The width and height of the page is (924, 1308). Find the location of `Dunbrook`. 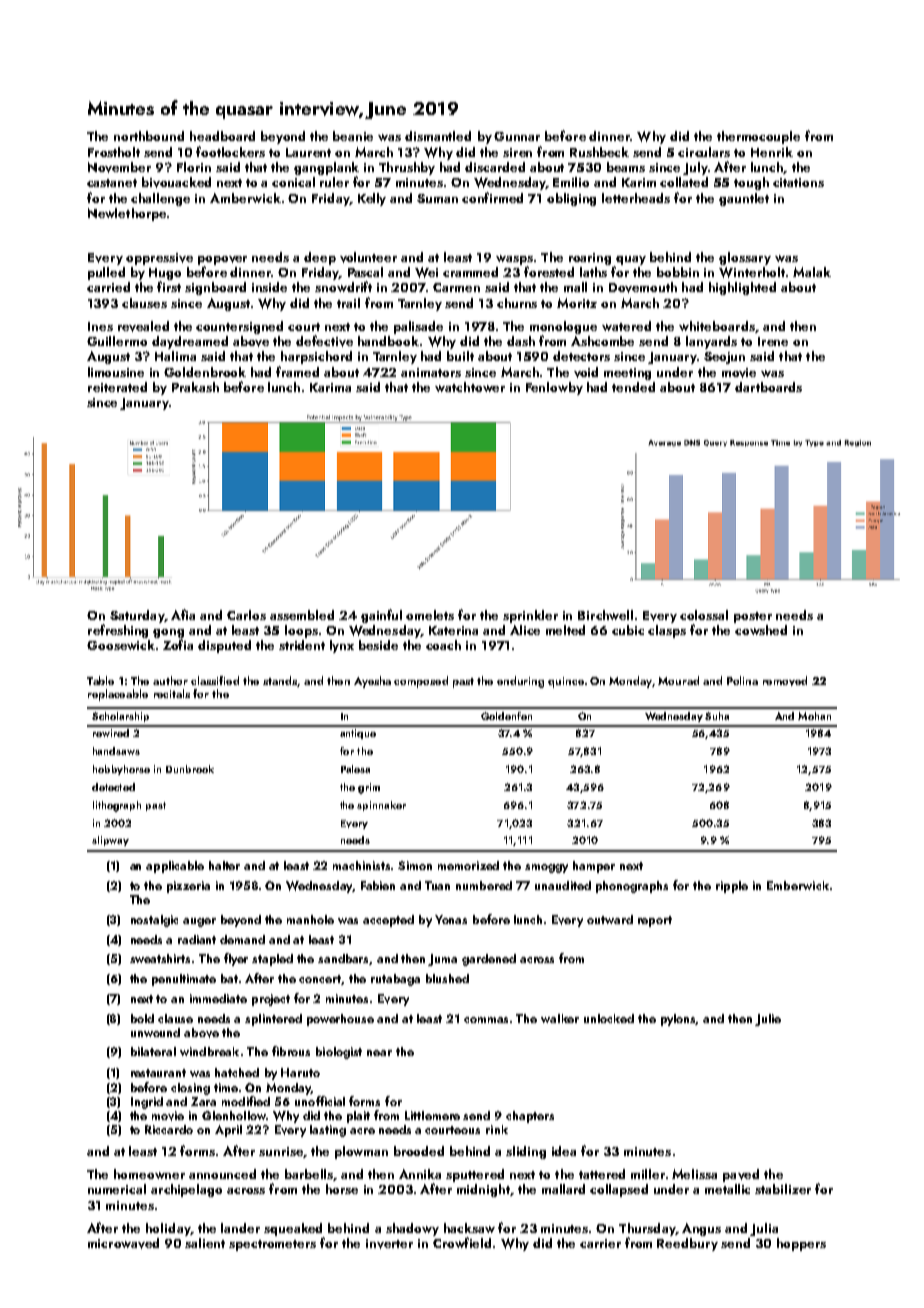

Dunbrook is located at coordinates (190, 769).
